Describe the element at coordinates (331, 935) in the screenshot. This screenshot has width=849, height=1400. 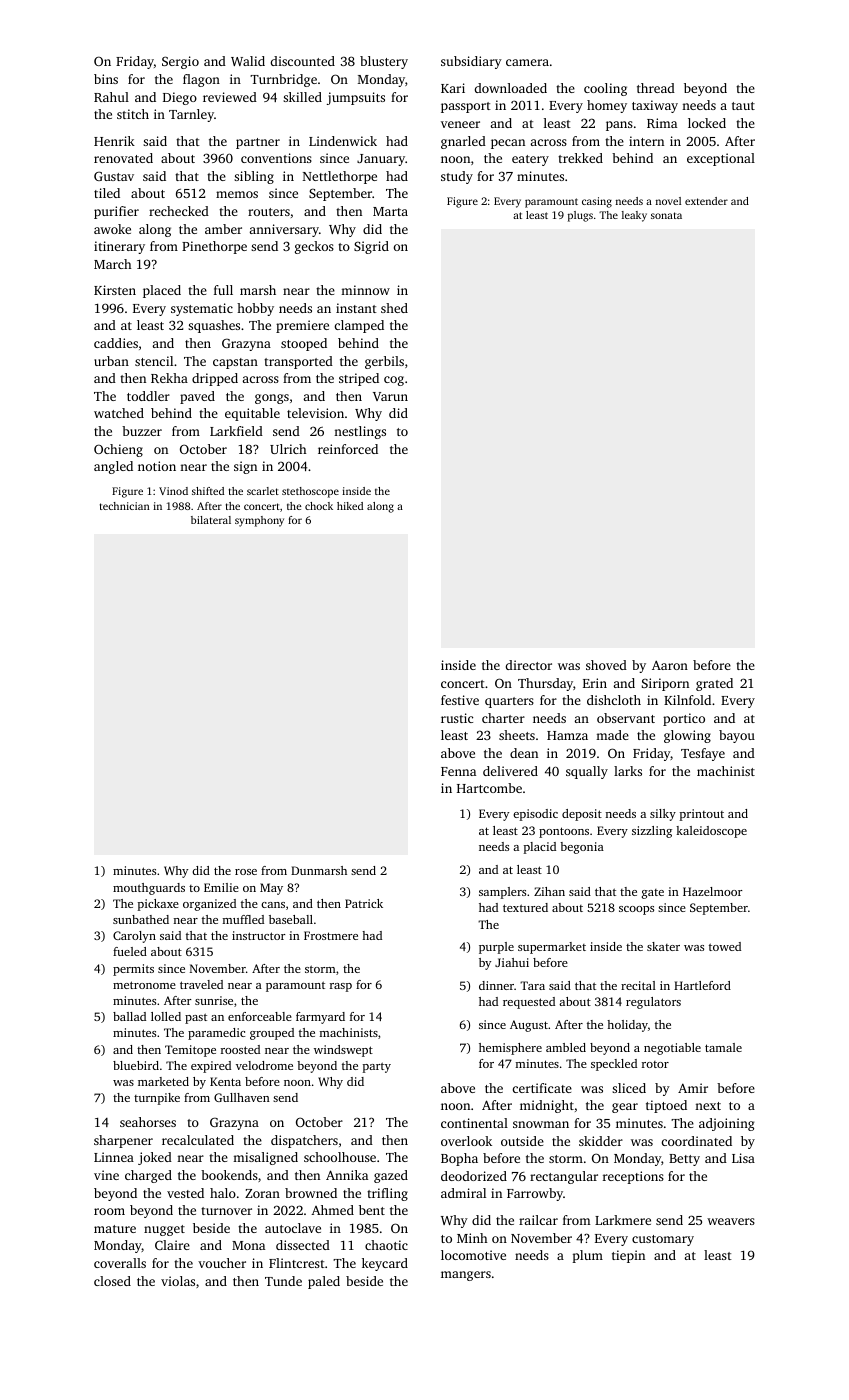
I see `Frostmere` at that location.
